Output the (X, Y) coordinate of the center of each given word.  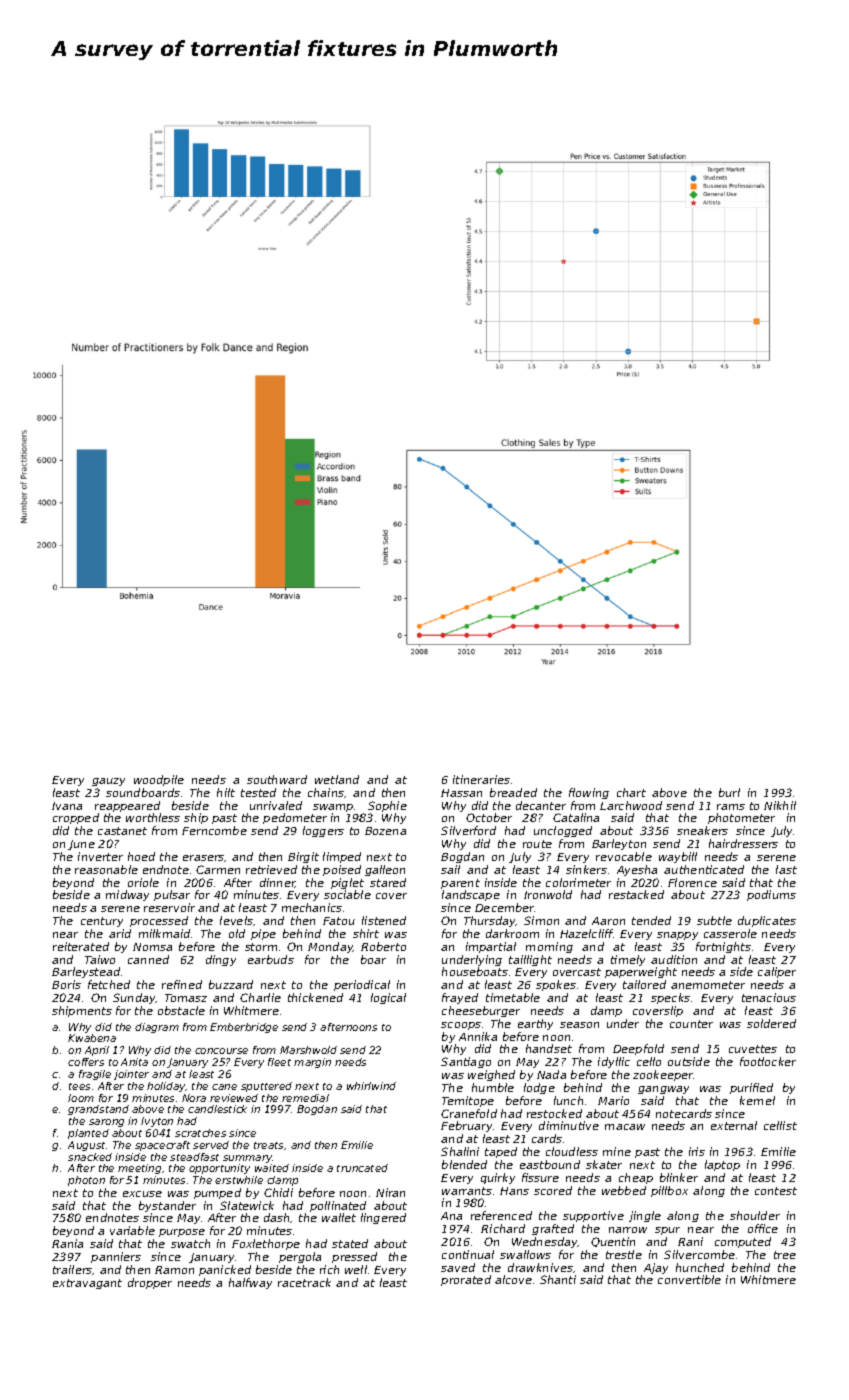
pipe (263, 934)
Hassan (461, 793)
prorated (466, 1280)
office (763, 1228)
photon (86, 1181)
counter (691, 1024)
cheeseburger (481, 1011)
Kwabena (92, 1038)
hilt (226, 792)
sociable (347, 894)
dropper (150, 1283)
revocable (624, 856)
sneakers (702, 830)
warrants (467, 1191)
